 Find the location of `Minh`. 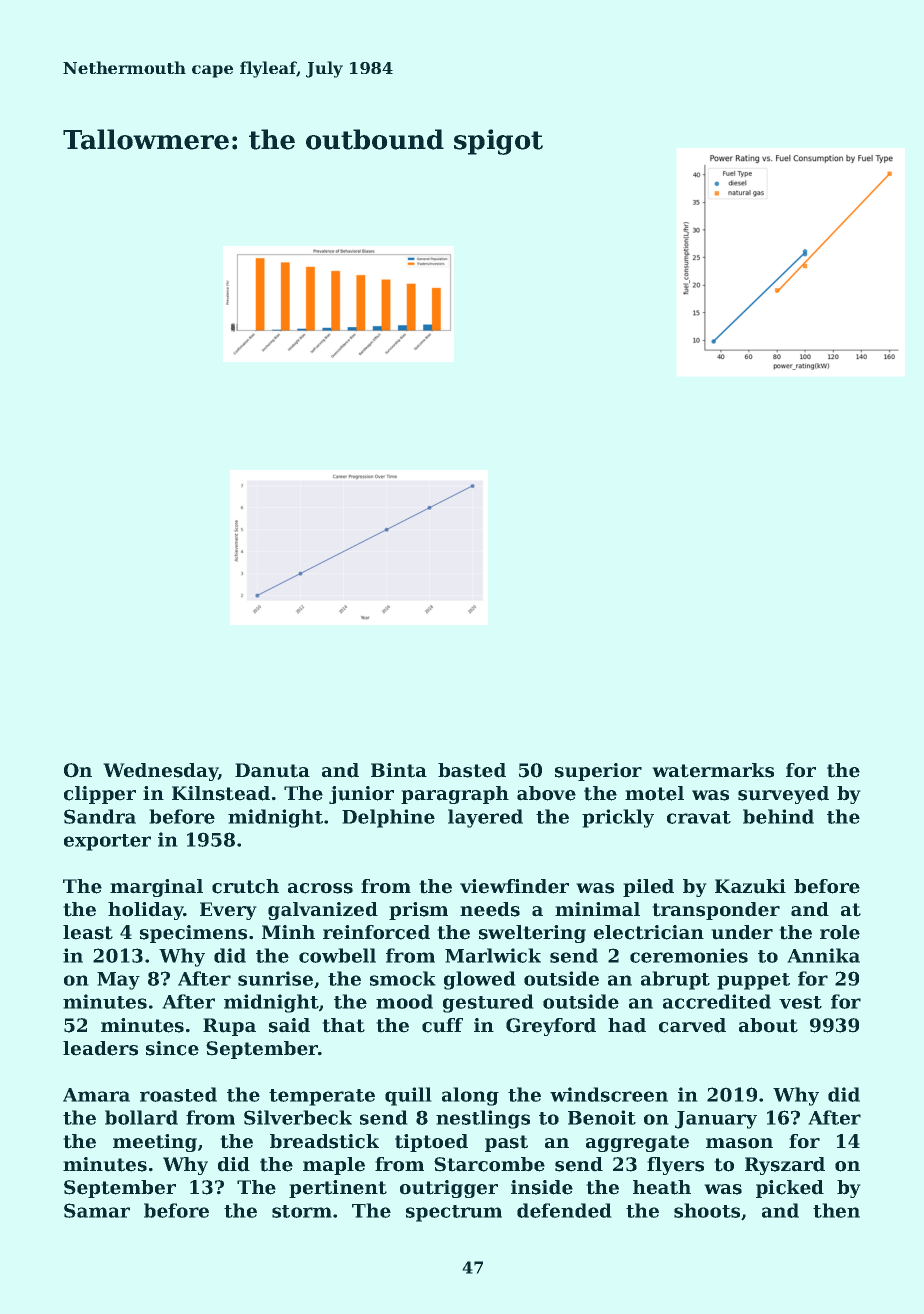

Minh is located at coordinates (288, 932).
